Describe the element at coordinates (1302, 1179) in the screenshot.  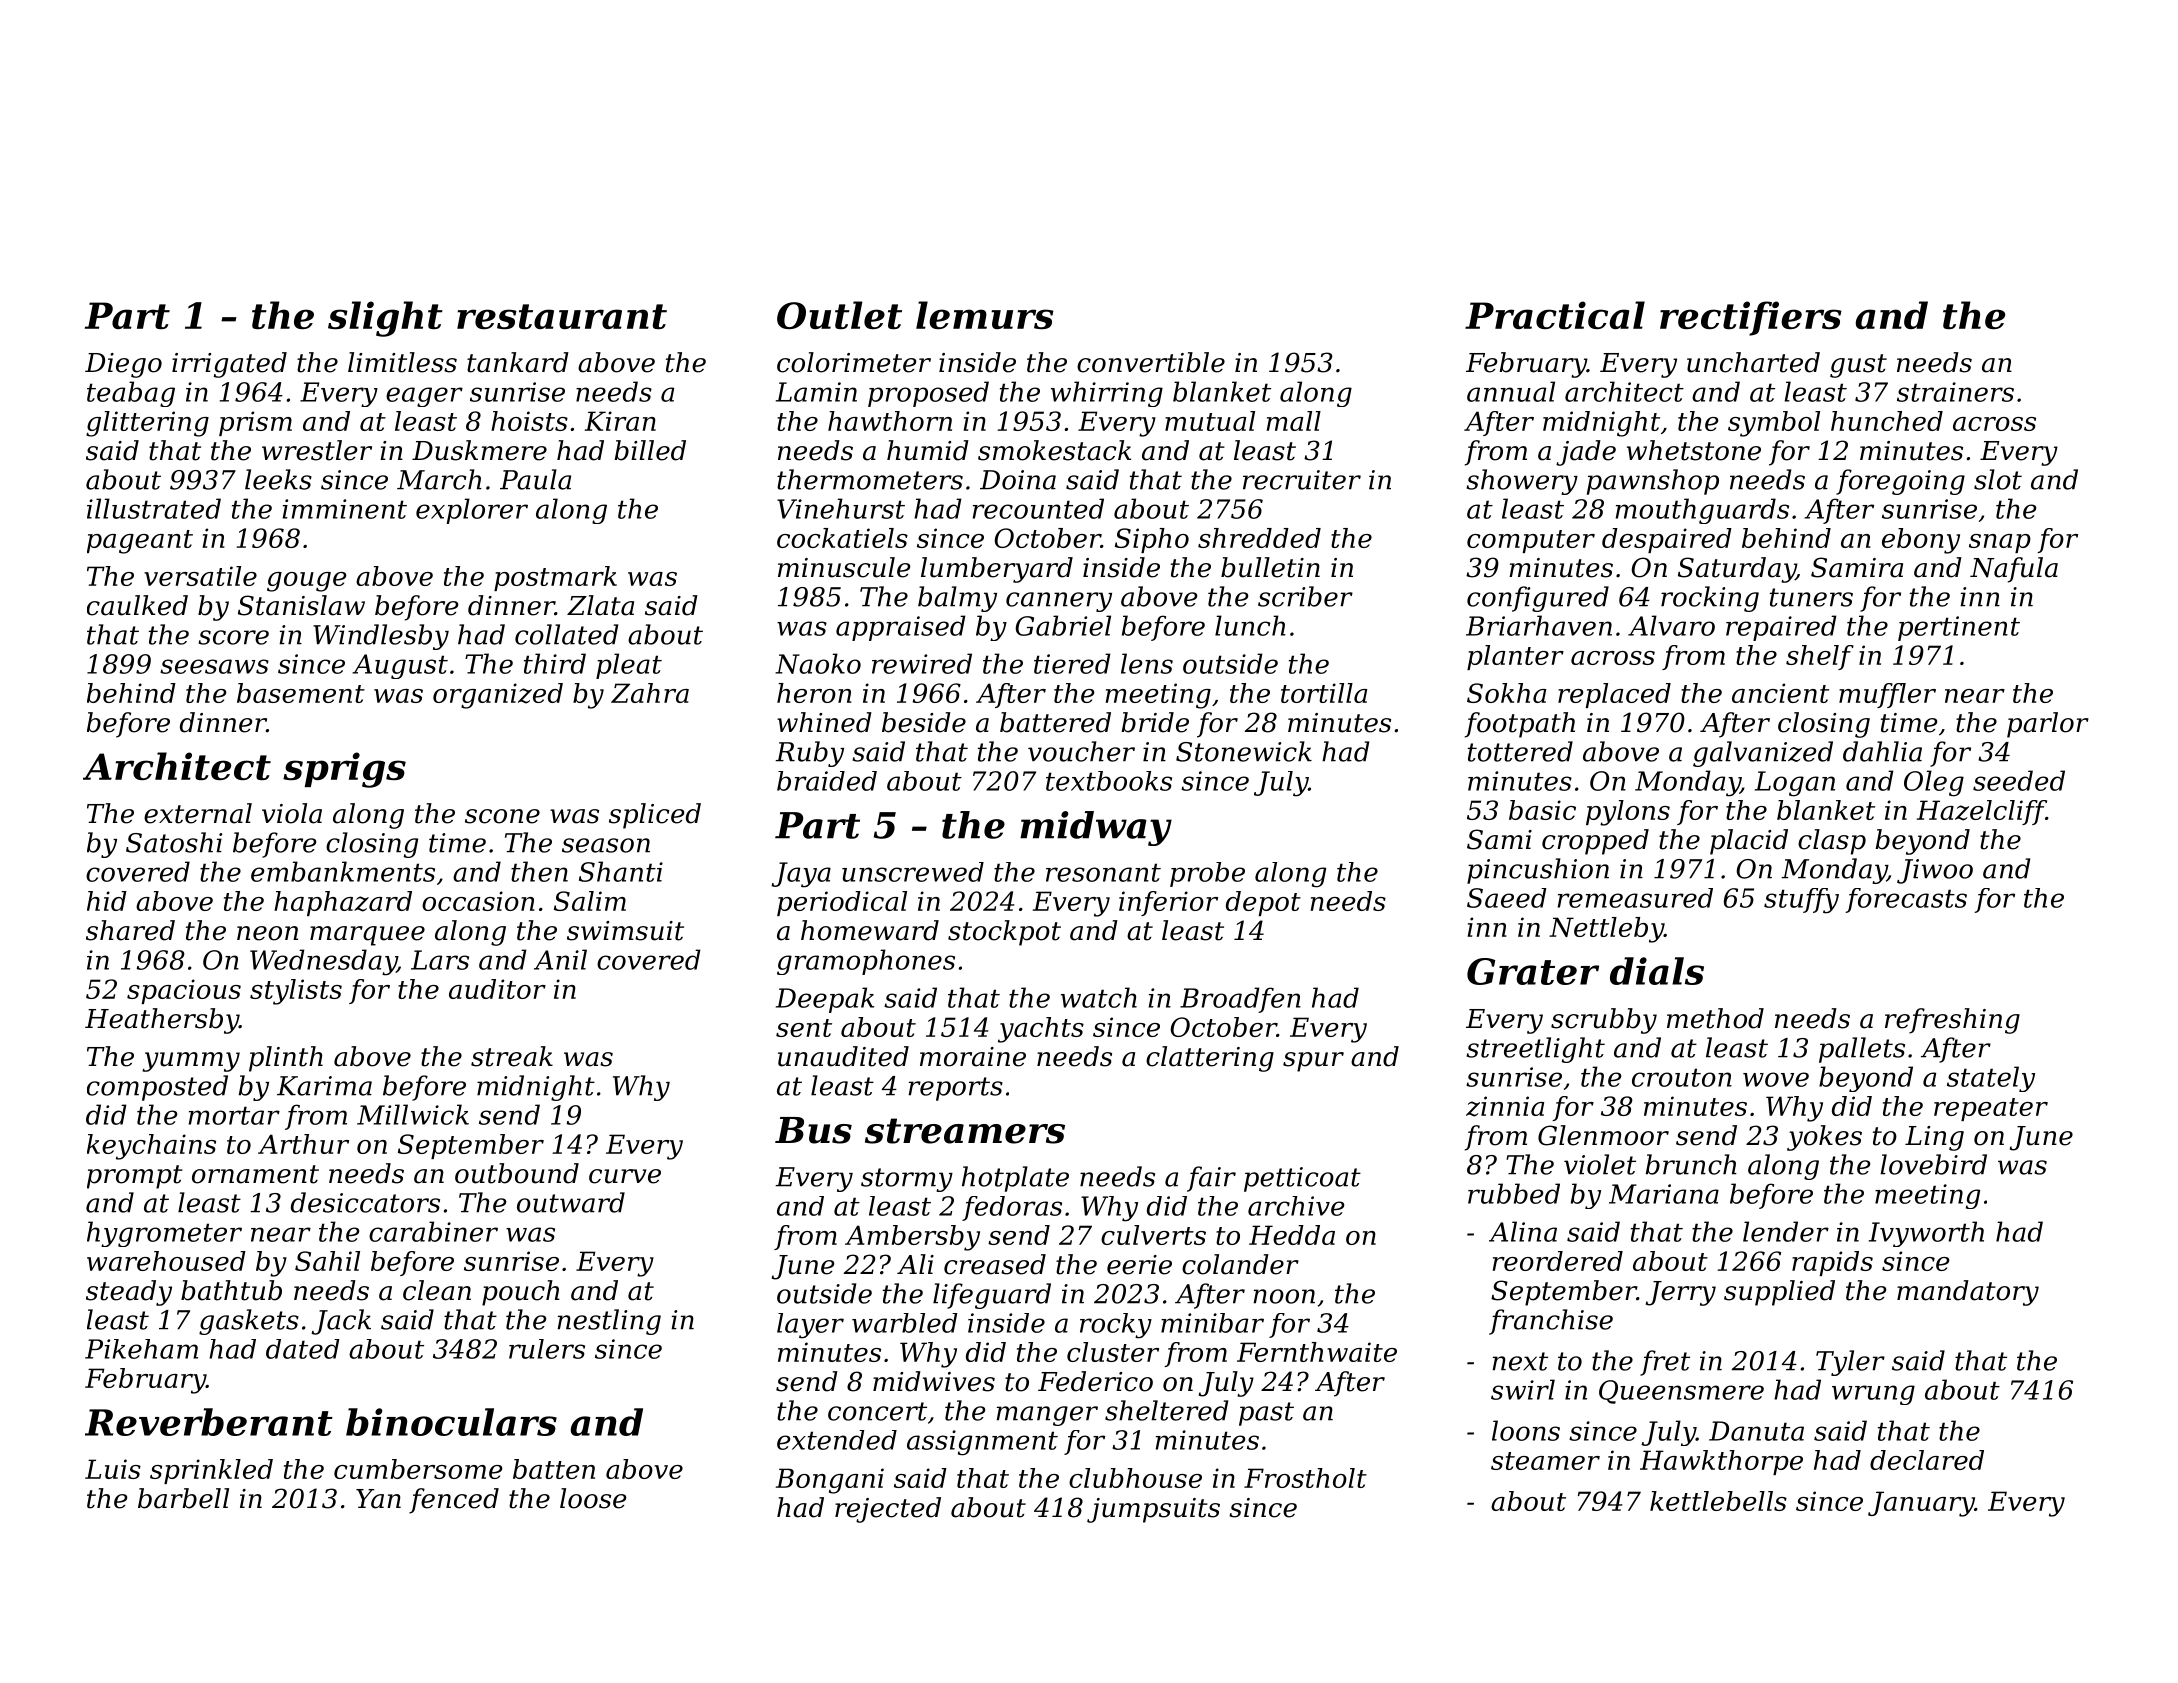
I see `petticoat` at that location.
